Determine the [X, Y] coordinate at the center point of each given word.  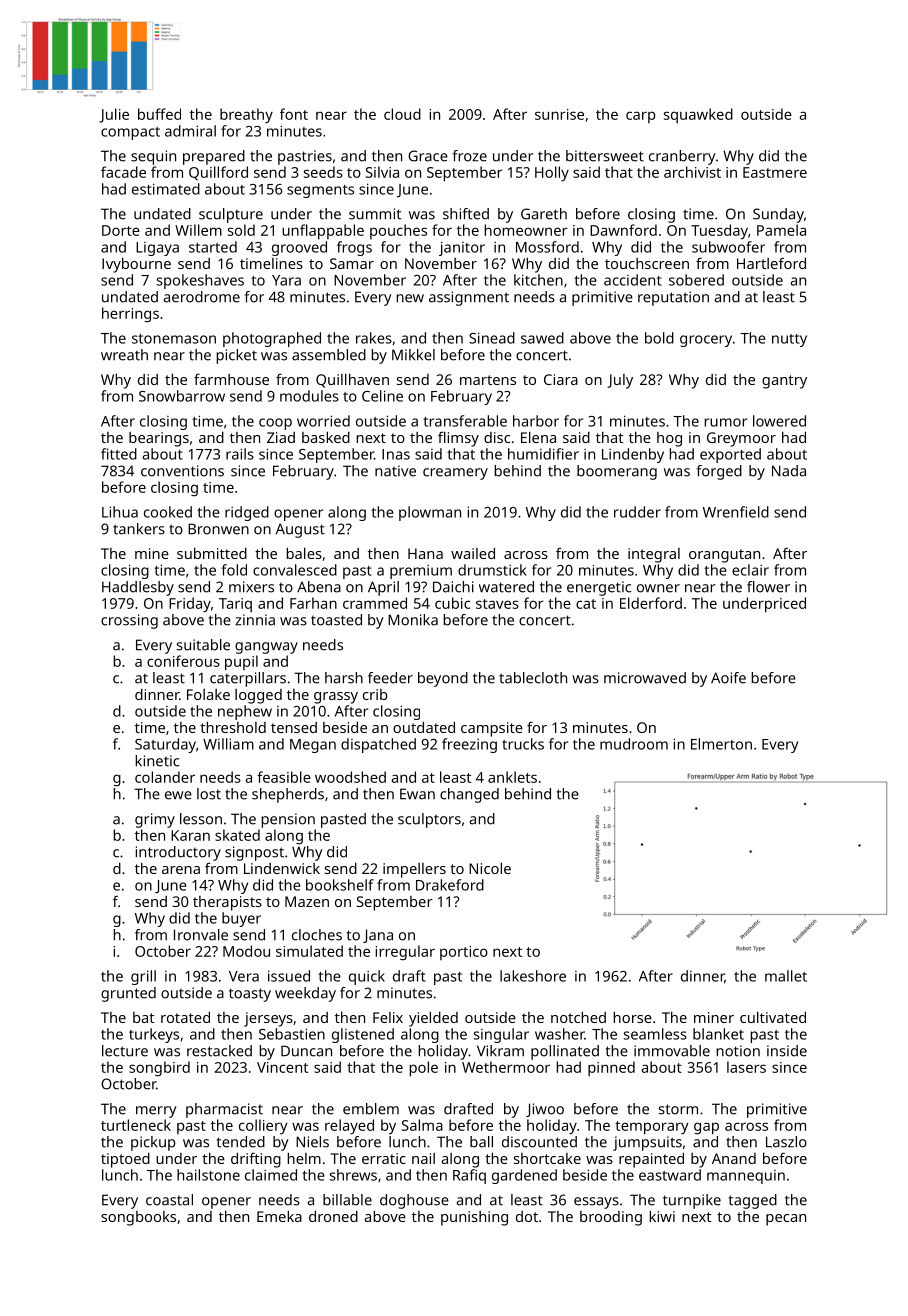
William [228, 744]
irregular [405, 953]
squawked [698, 115]
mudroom [634, 744]
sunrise [559, 114]
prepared [214, 157]
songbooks [138, 1218]
